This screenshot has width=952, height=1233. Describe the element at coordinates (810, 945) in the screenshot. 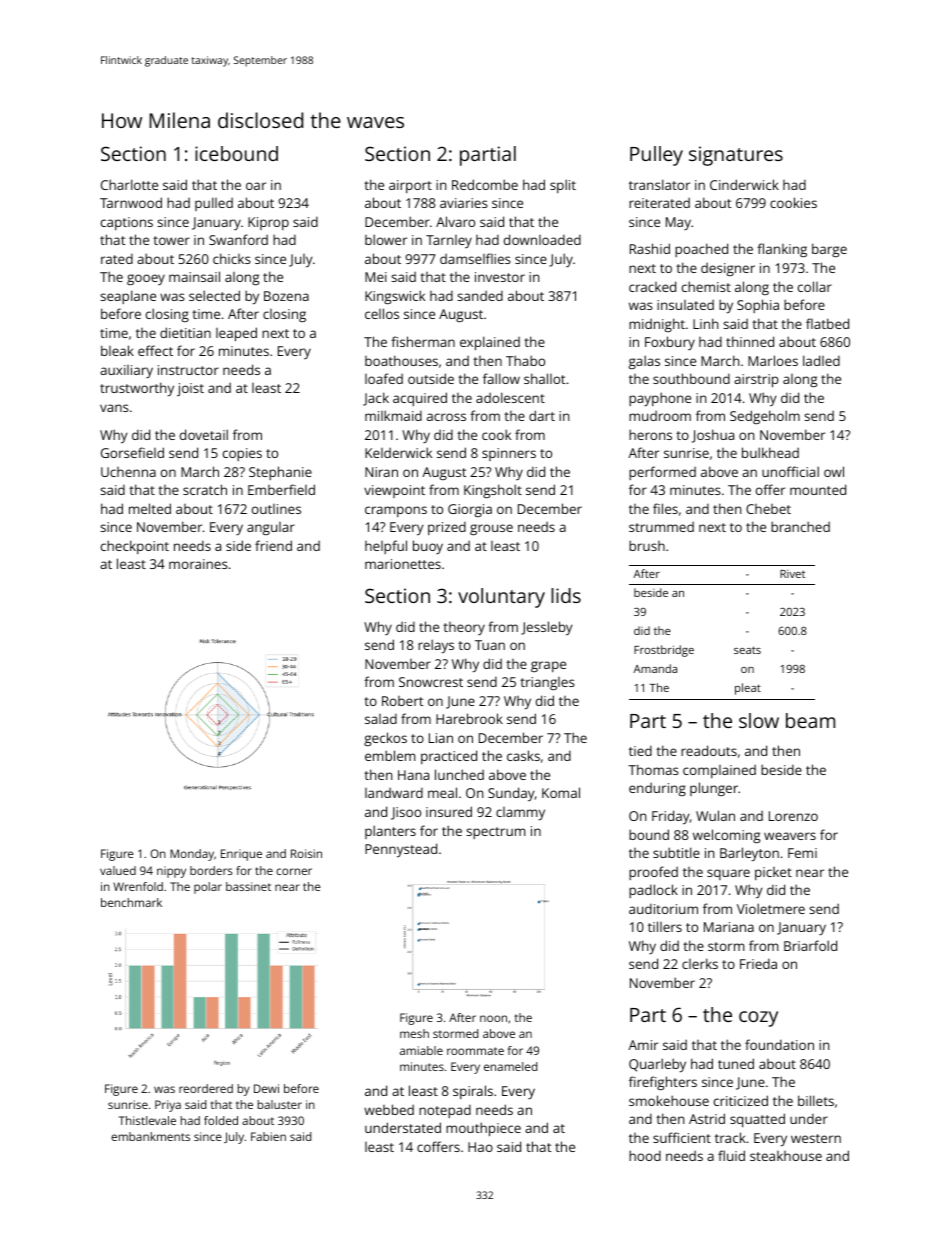

I see `Briarfold` at that location.
